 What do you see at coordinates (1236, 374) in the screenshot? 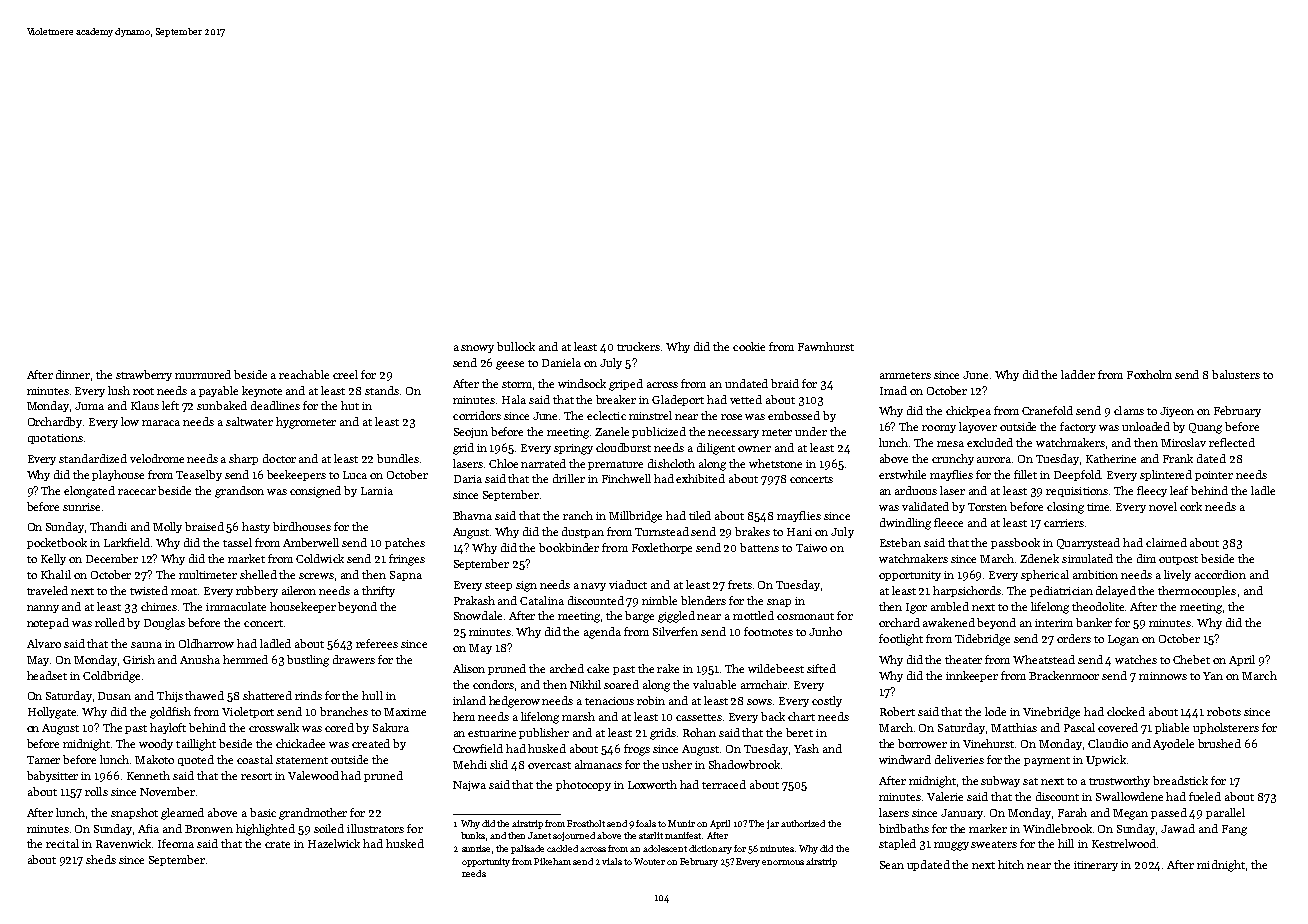
I see `balusters` at bounding box center [1236, 374].
